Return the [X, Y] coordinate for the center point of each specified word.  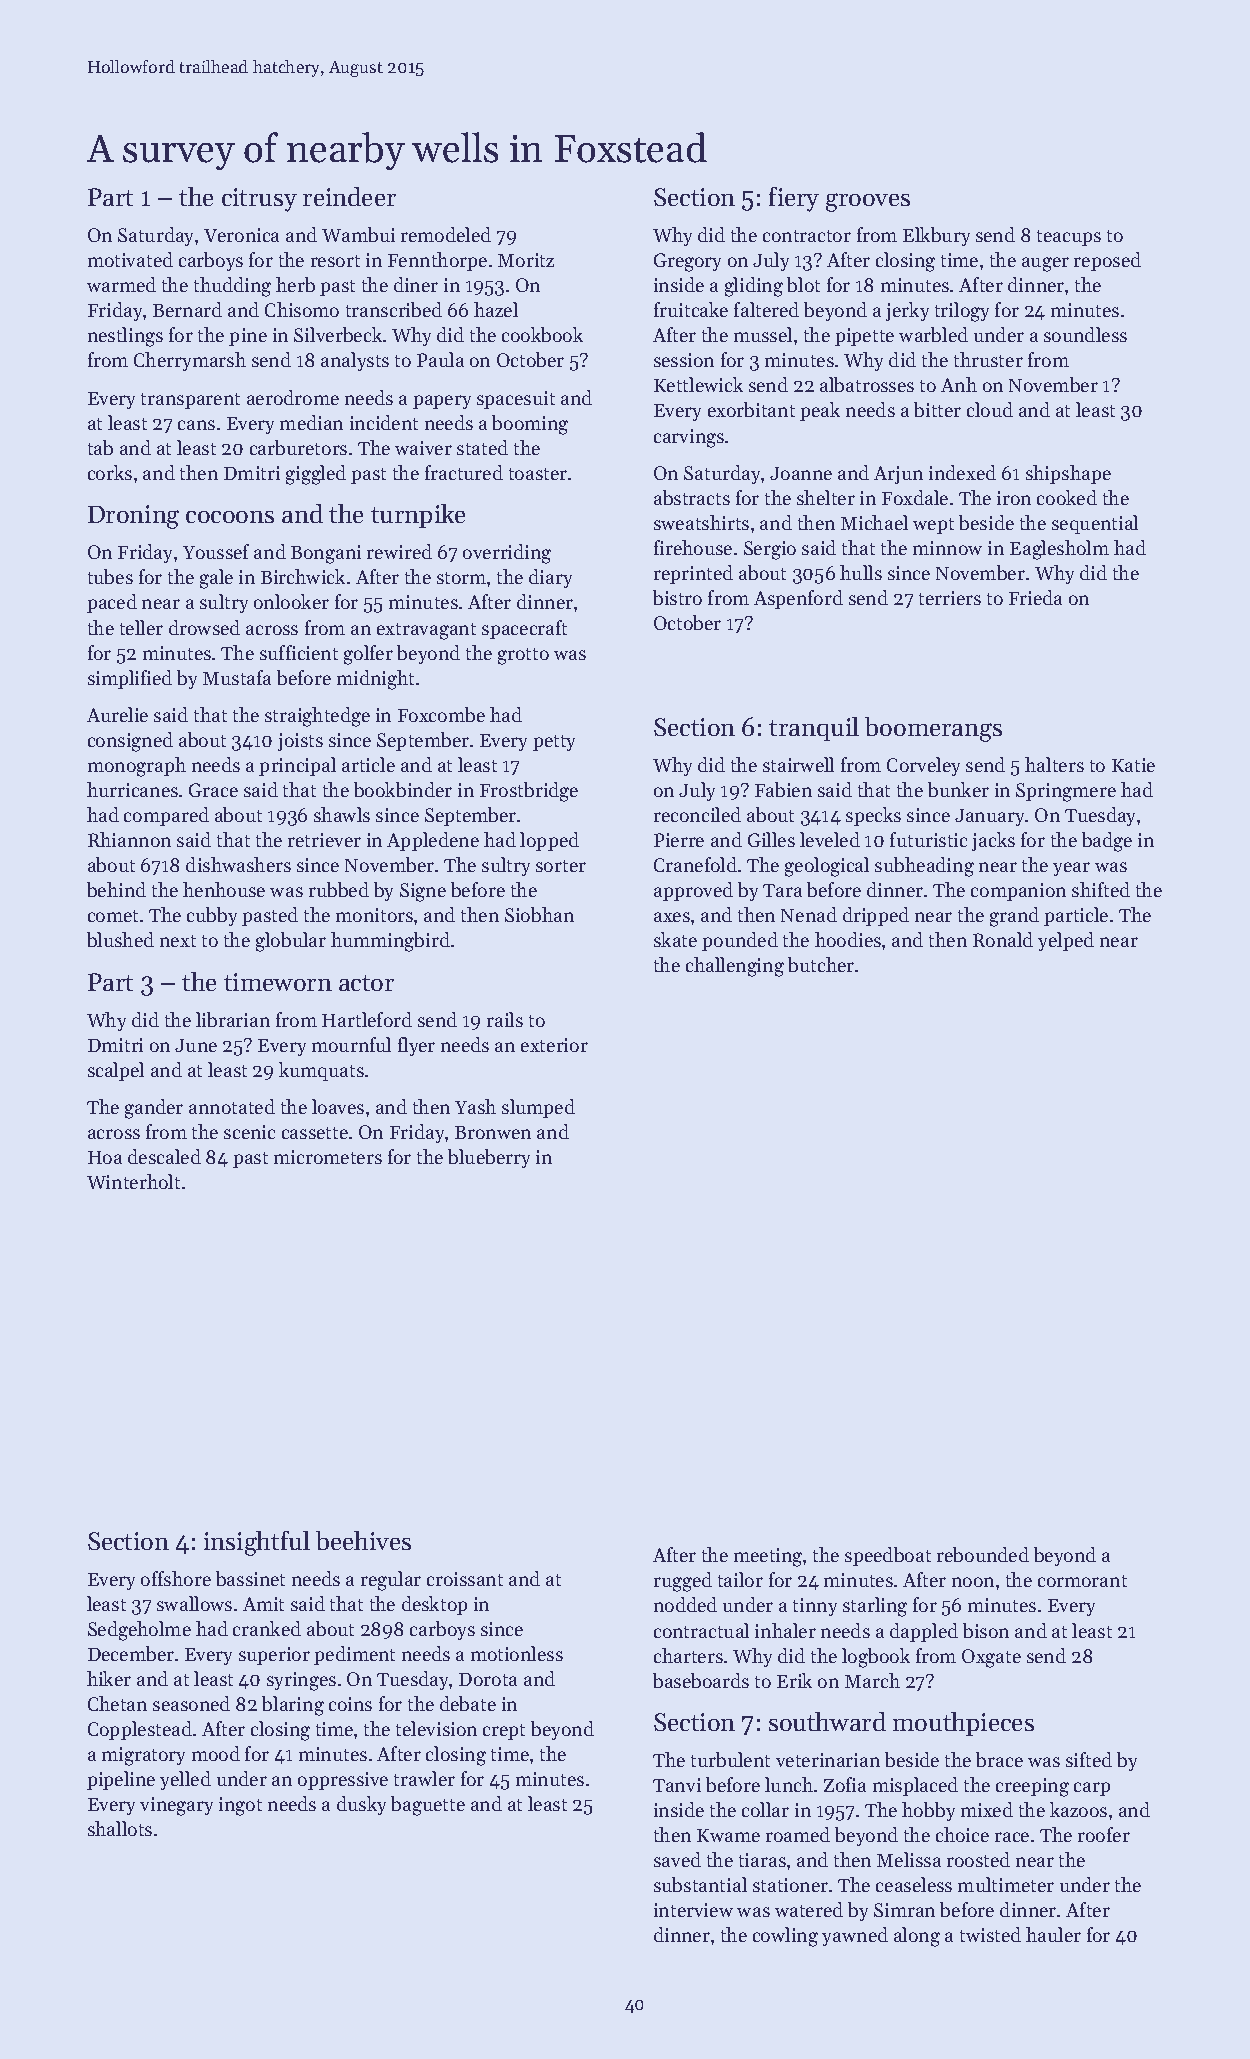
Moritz [526, 260]
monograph [137, 767]
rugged [683, 1582]
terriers [950, 598]
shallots [120, 1828]
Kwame [728, 1835]
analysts [355, 361]
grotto [523, 656]
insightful [257, 1543]
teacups [1069, 238]
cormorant [1082, 1581]
